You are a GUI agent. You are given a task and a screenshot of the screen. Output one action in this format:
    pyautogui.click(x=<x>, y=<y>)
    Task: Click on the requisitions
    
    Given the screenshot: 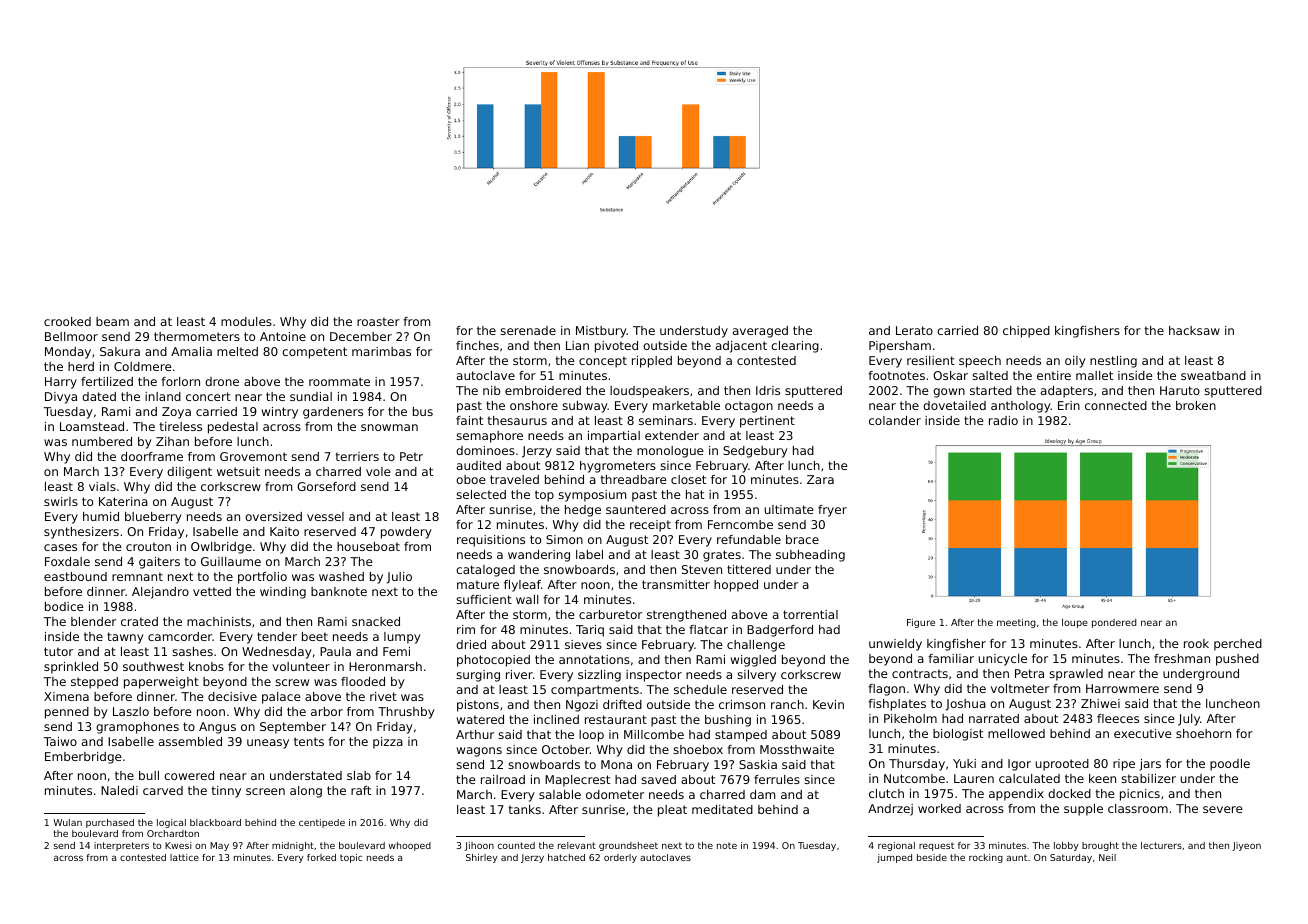 What is the action you would take?
    pyautogui.click(x=491, y=541)
